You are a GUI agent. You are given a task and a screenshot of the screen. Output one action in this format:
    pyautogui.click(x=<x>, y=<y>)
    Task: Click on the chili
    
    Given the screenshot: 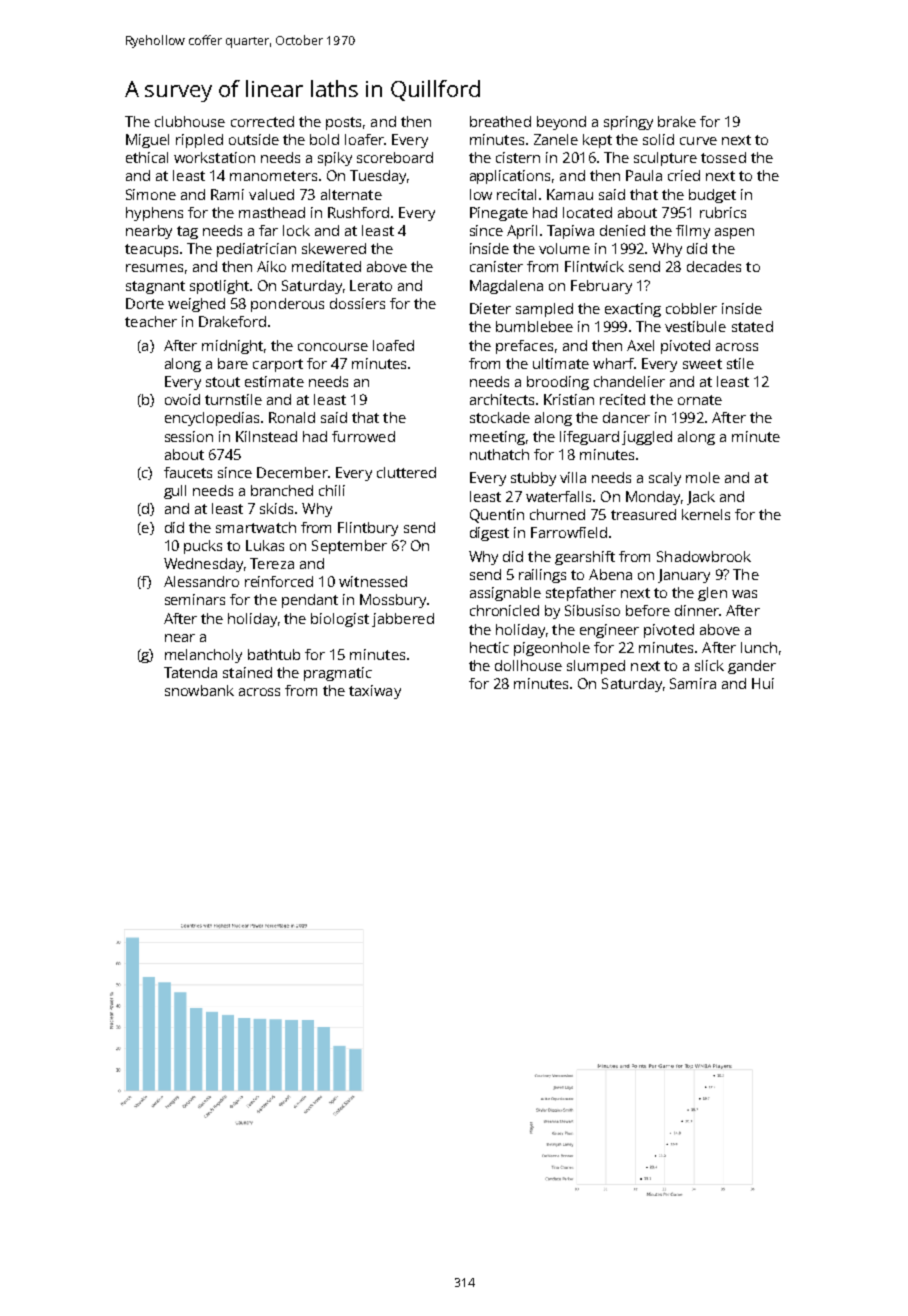 What is the action you would take?
    pyautogui.click(x=332, y=490)
